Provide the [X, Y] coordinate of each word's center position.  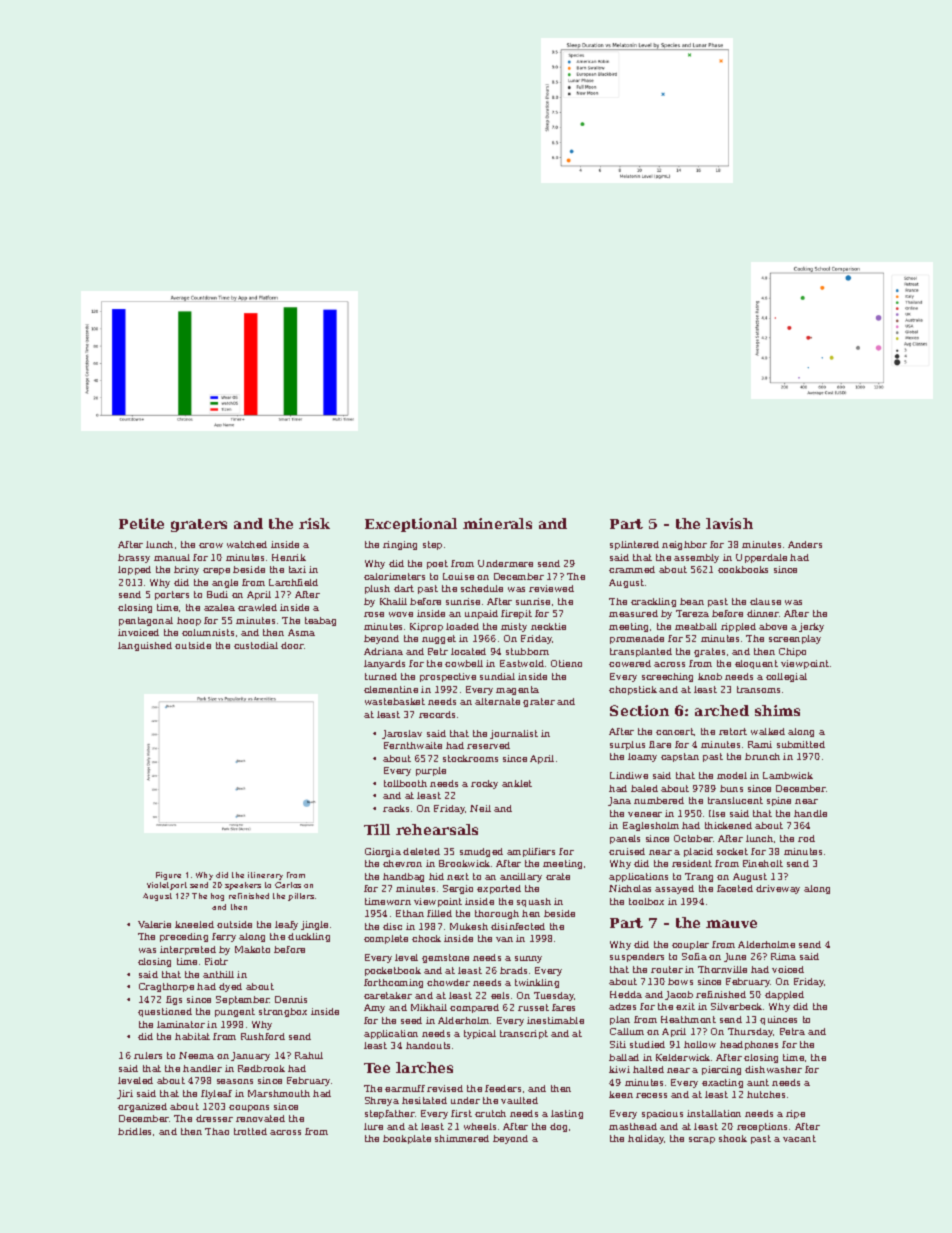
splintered [634, 545]
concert [675, 731]
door [292, 645]
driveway [778, 889]
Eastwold [522, 663]
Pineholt [763, 863]
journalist [514, 734]
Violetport [167, 886]
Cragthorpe [166, 987]
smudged [481, 852]
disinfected [518, 926]
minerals [497, 523]
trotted [250, 1131]
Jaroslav [402, 734]
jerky [811, 627]
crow [211, 545]
